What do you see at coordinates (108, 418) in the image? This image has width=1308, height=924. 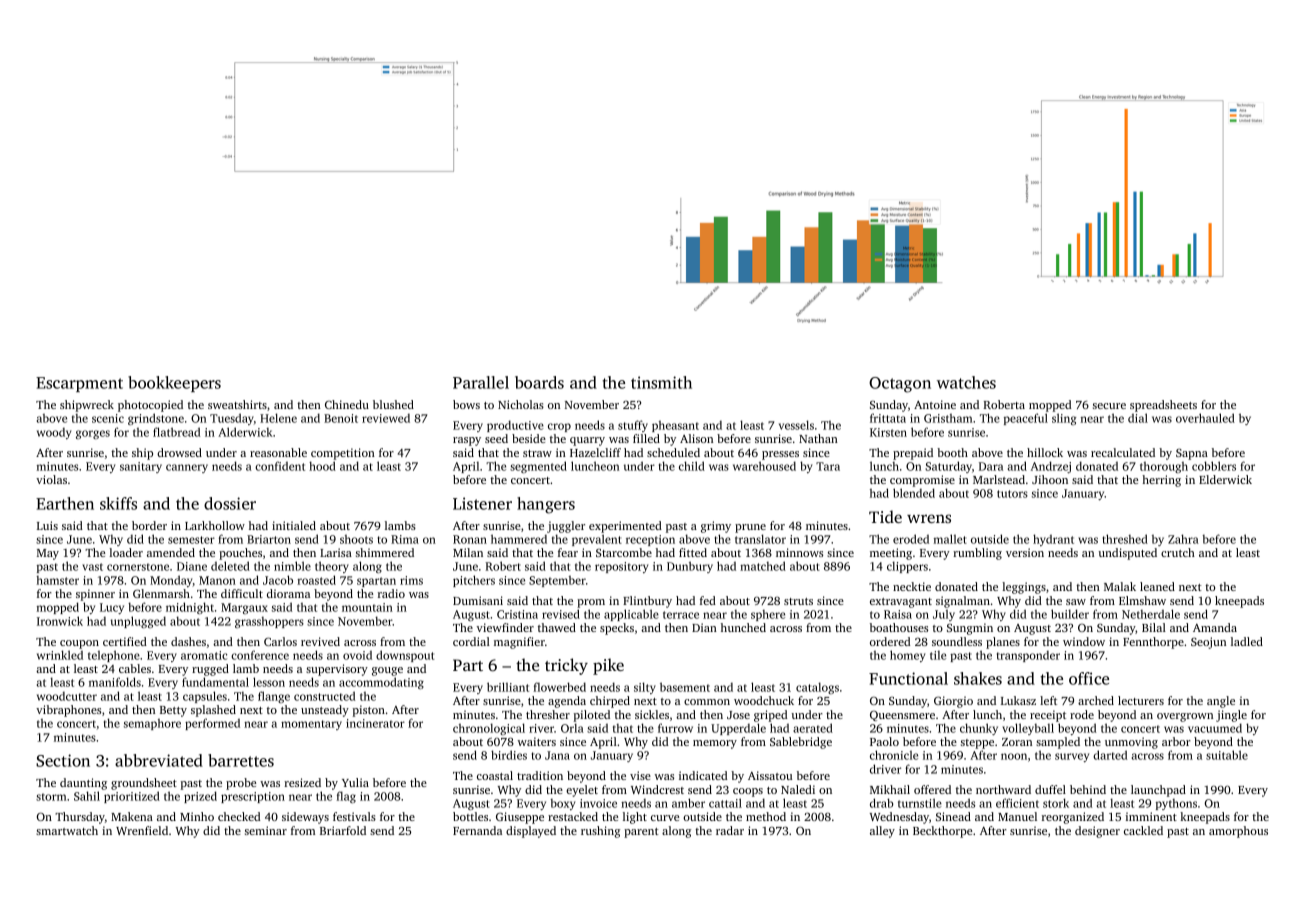 I see `scenic` at bounding box center [108, 418].
